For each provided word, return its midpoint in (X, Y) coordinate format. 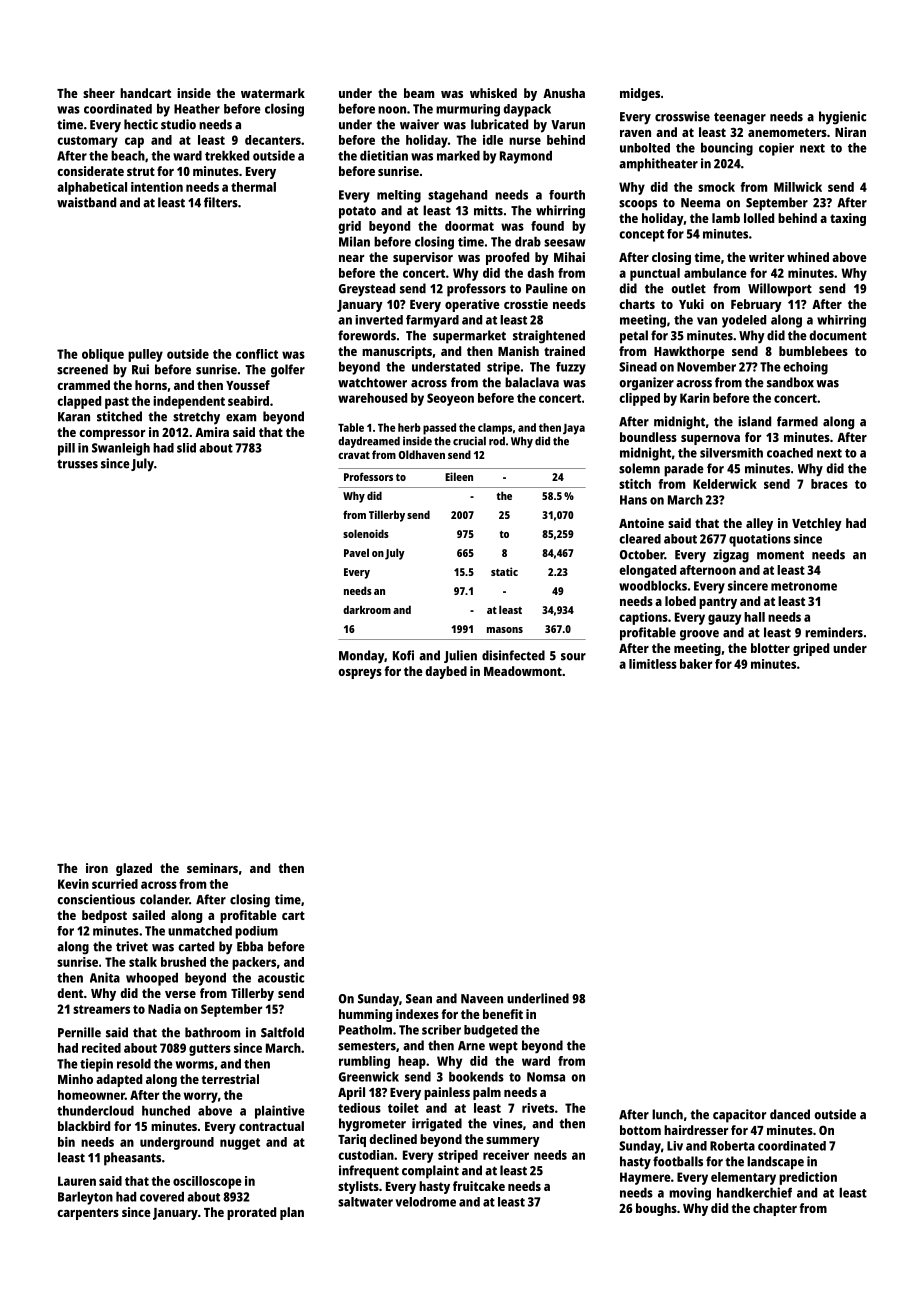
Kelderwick (725, 484)
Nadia (164, 1009)
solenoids (366, 533)
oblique (103, 355)
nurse (525, 141)
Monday (361, 657)
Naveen (482, 999)
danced (790, 1114)
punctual (655, 274)
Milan (354, 241)
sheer (99, 93)
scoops (638, 205)
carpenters (88, 1214)
